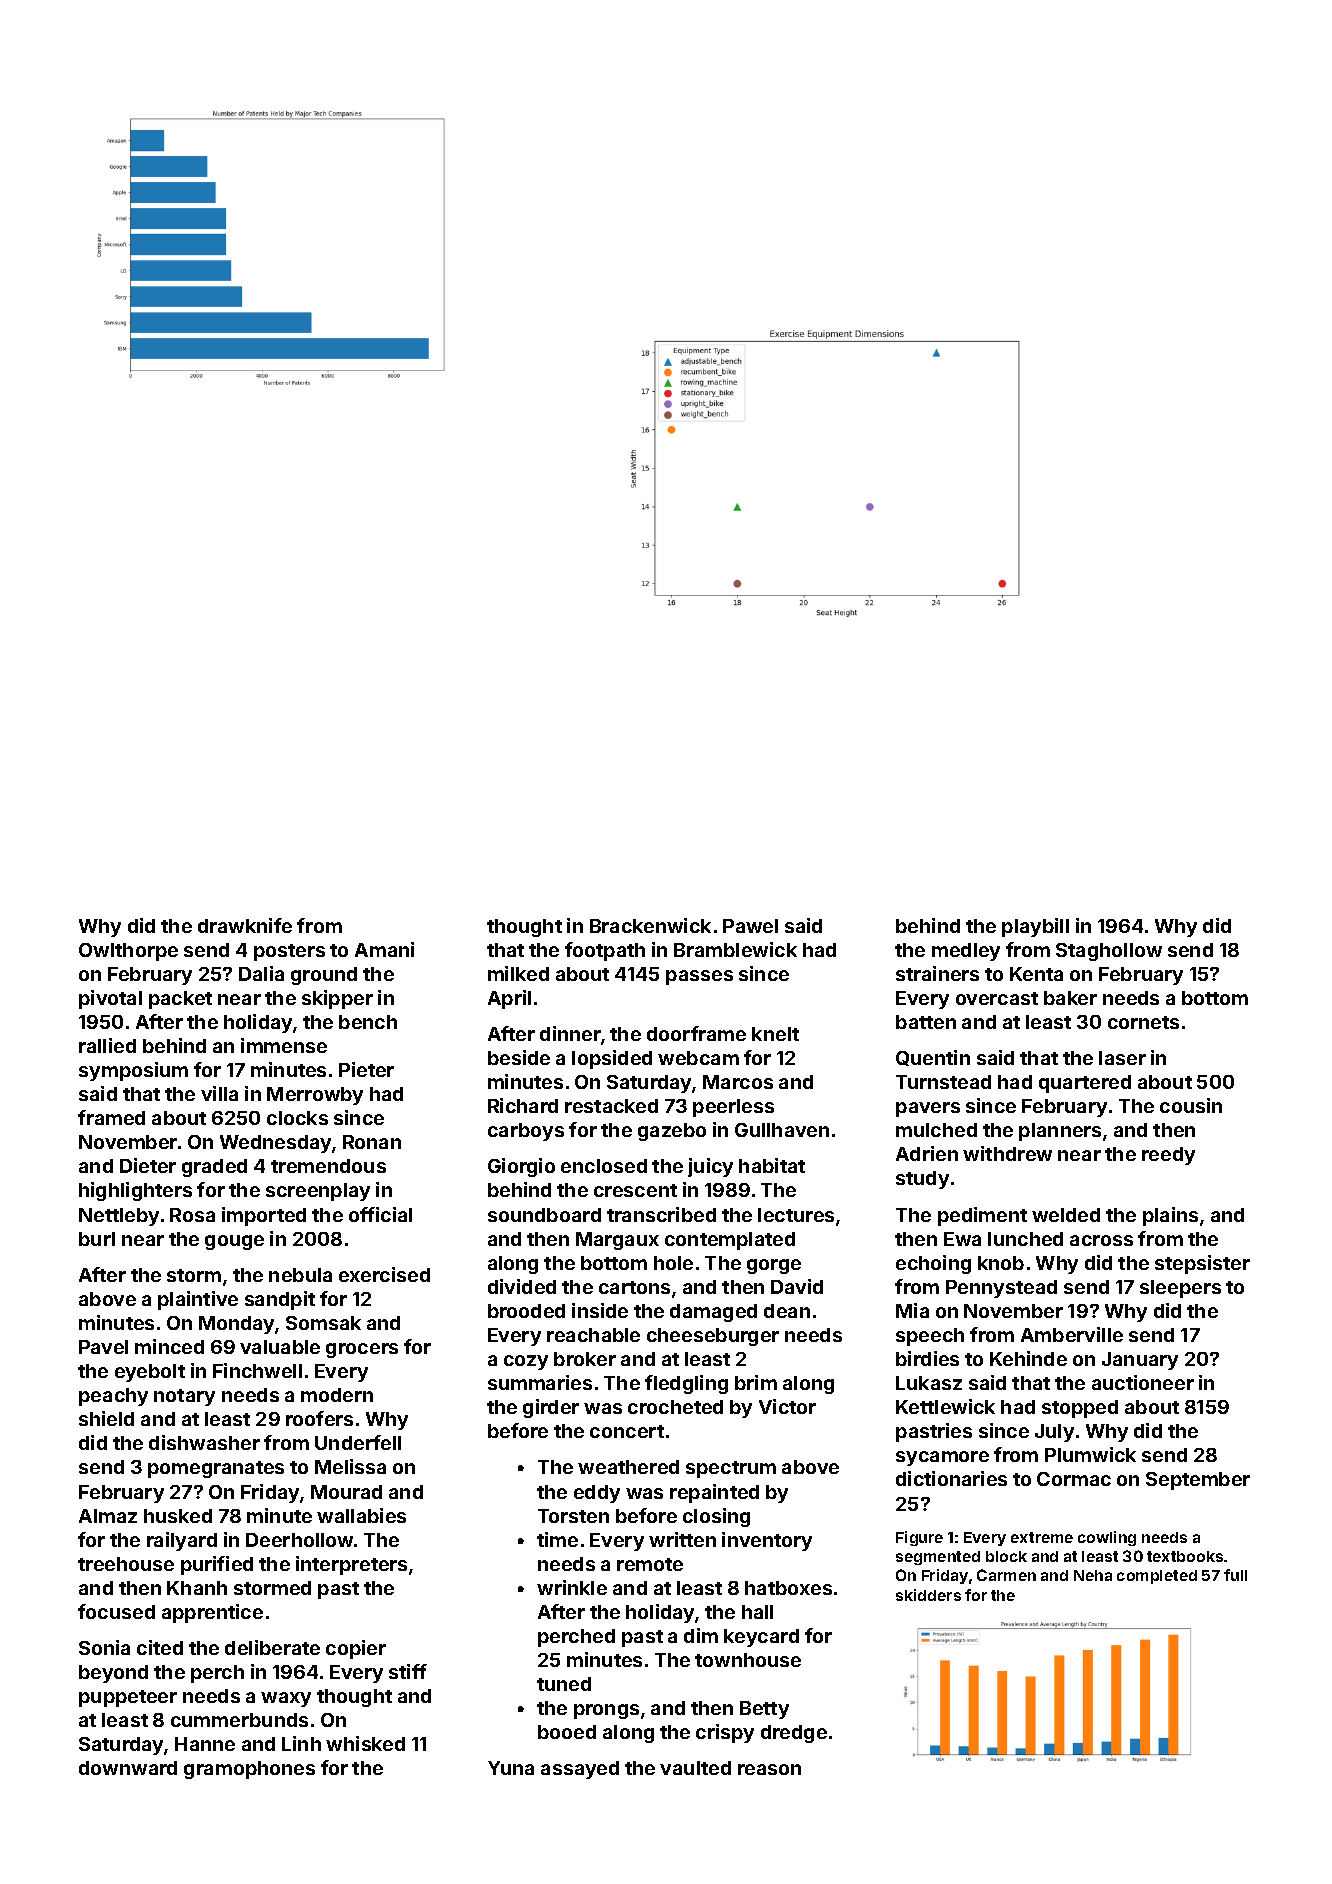 This screenshot has height=1884, width=1332. I want to click on dishwasher, so click(204, 1442).
